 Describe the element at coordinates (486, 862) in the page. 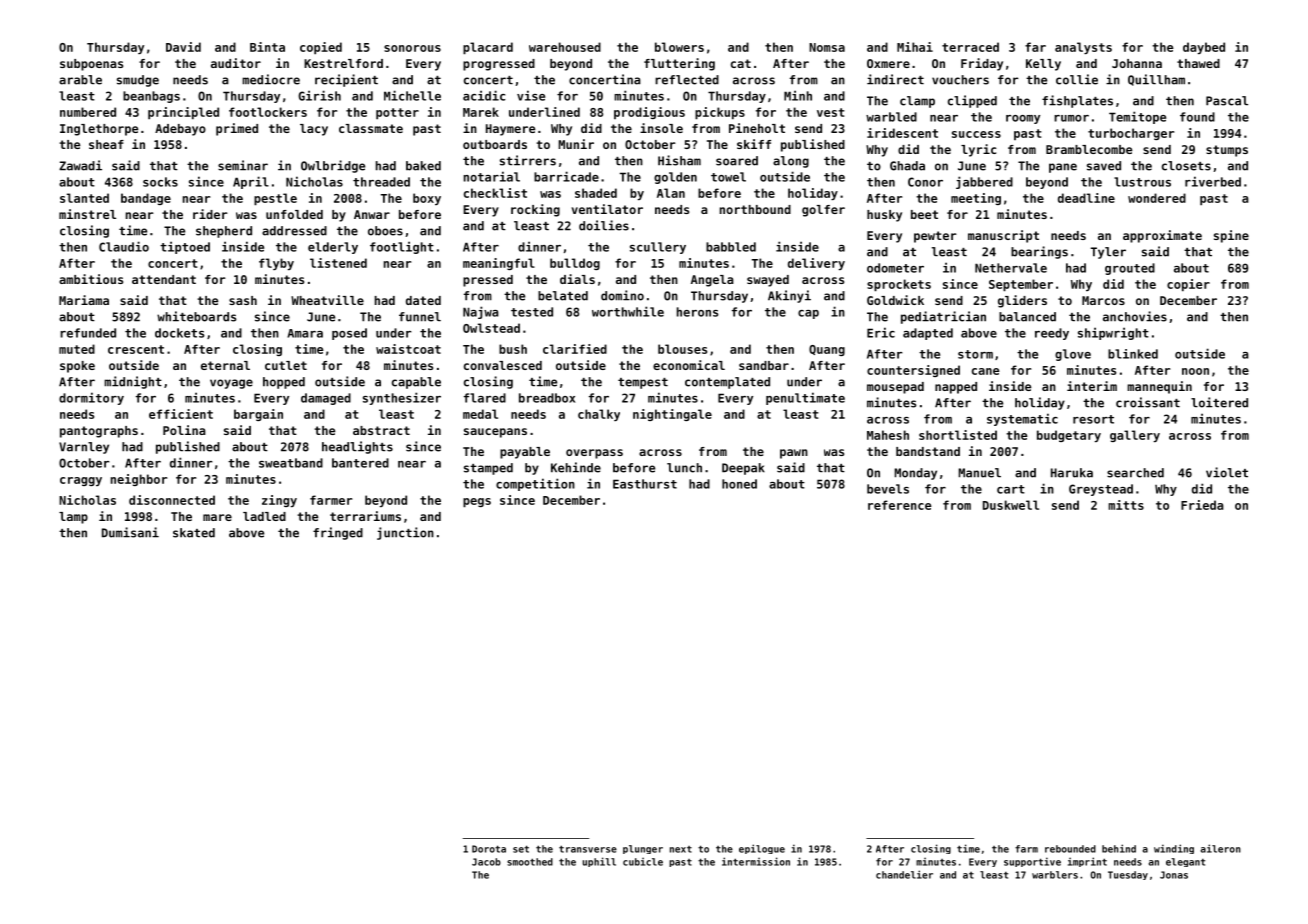

I see `Jacob` at that location.
